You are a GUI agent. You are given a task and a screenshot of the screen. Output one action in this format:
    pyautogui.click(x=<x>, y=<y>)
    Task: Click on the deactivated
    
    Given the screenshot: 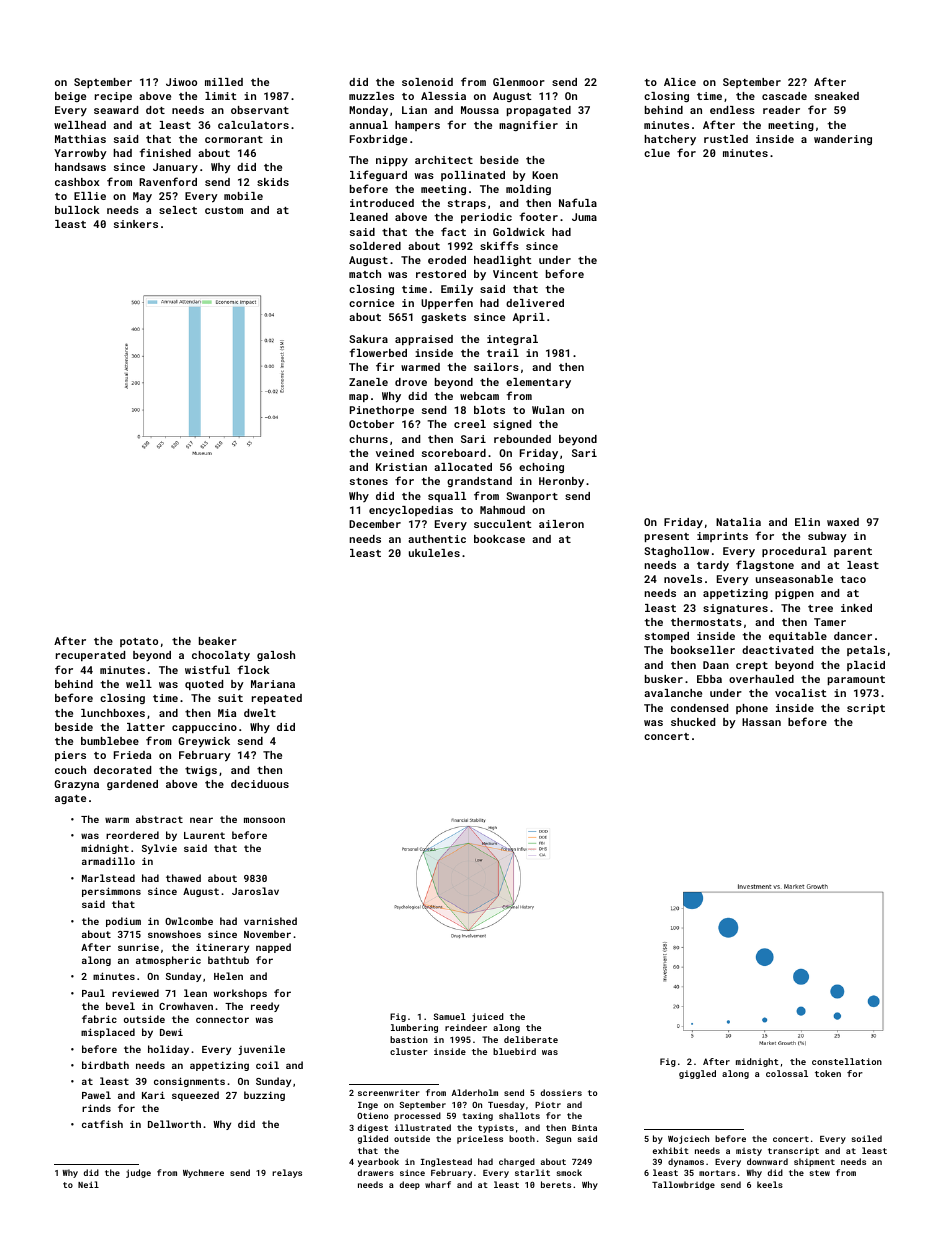 What is the action you would take?
    pyautogui.click(x=777, y=650)
